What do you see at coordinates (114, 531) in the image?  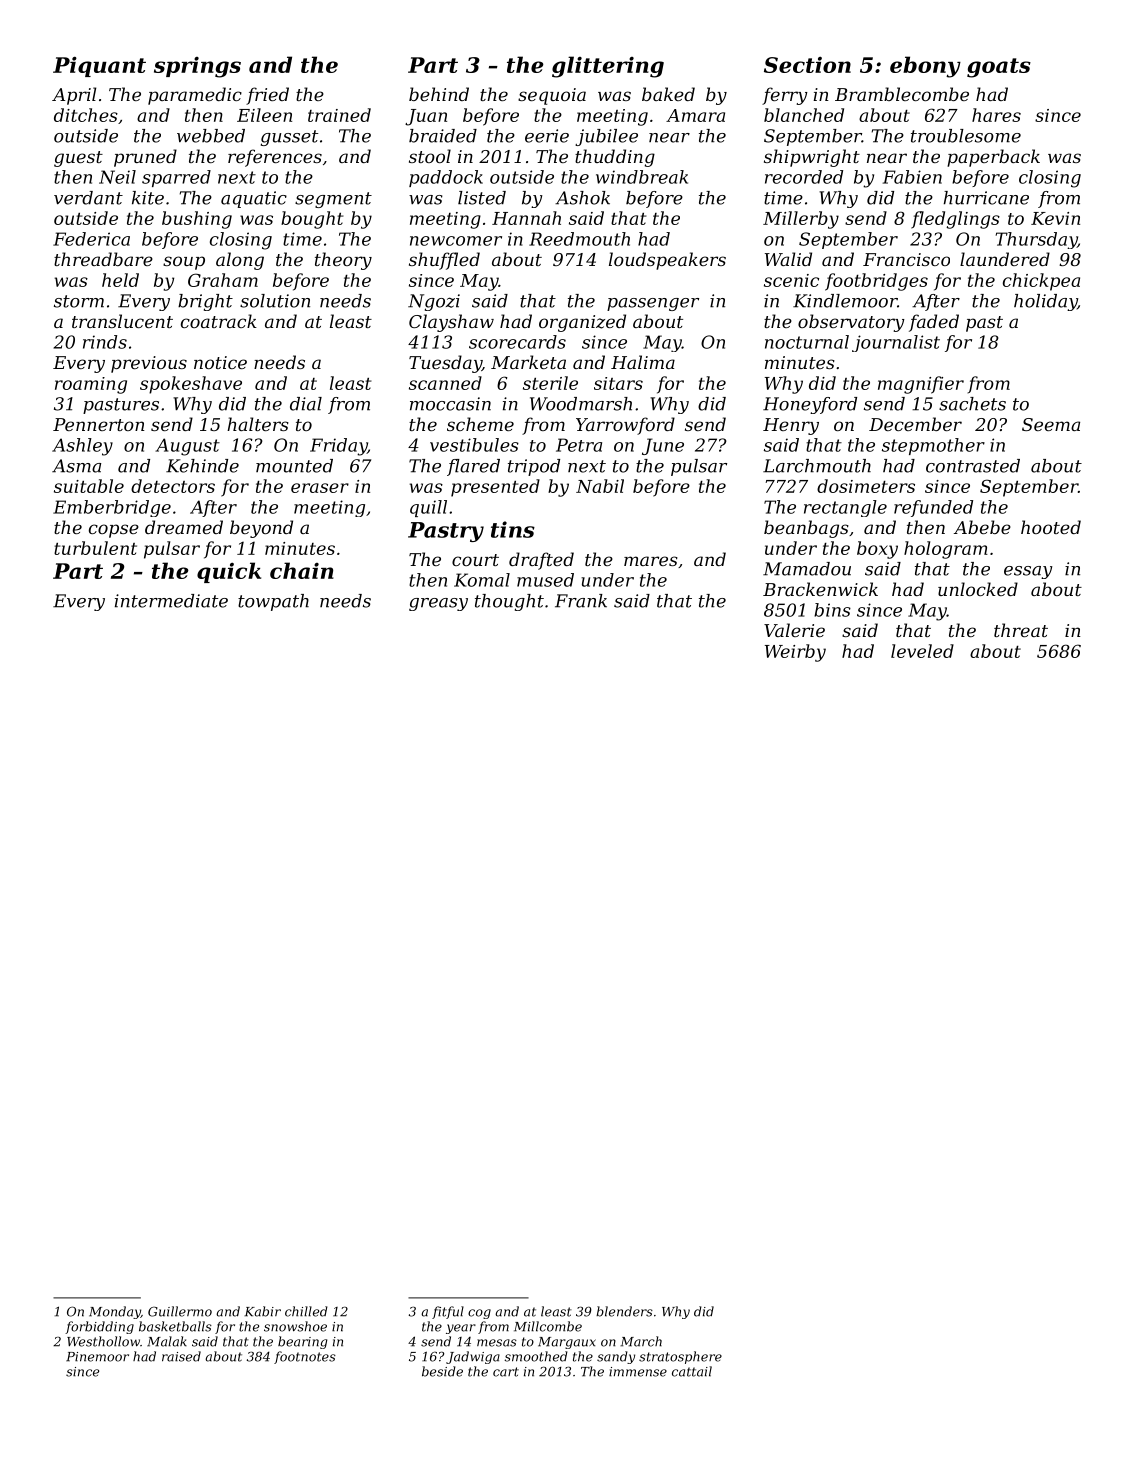 I see `copse` at bounding box center [114, 531].
